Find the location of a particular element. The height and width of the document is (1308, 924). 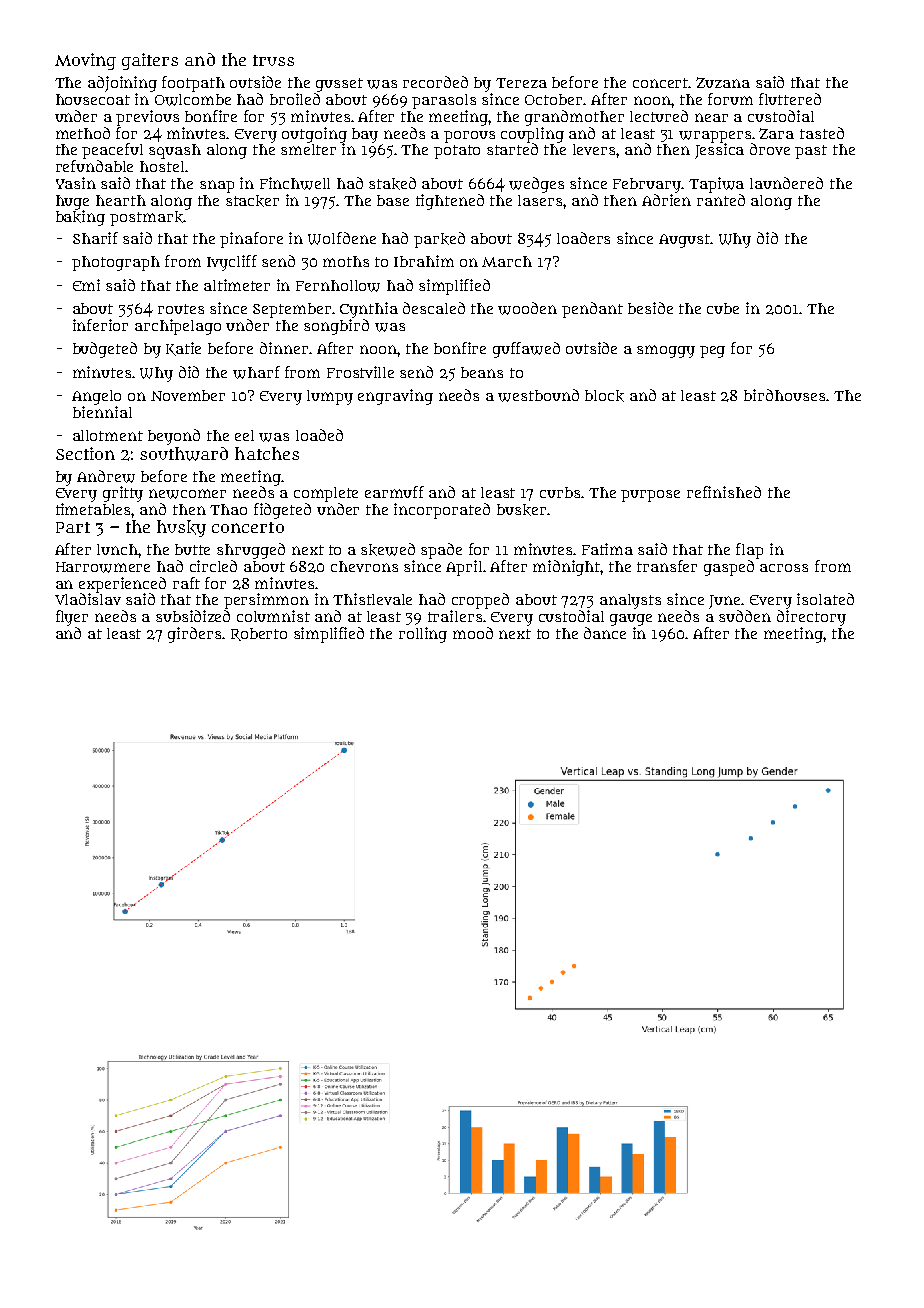

Harrowmere is located at coordinates (103, 567).
